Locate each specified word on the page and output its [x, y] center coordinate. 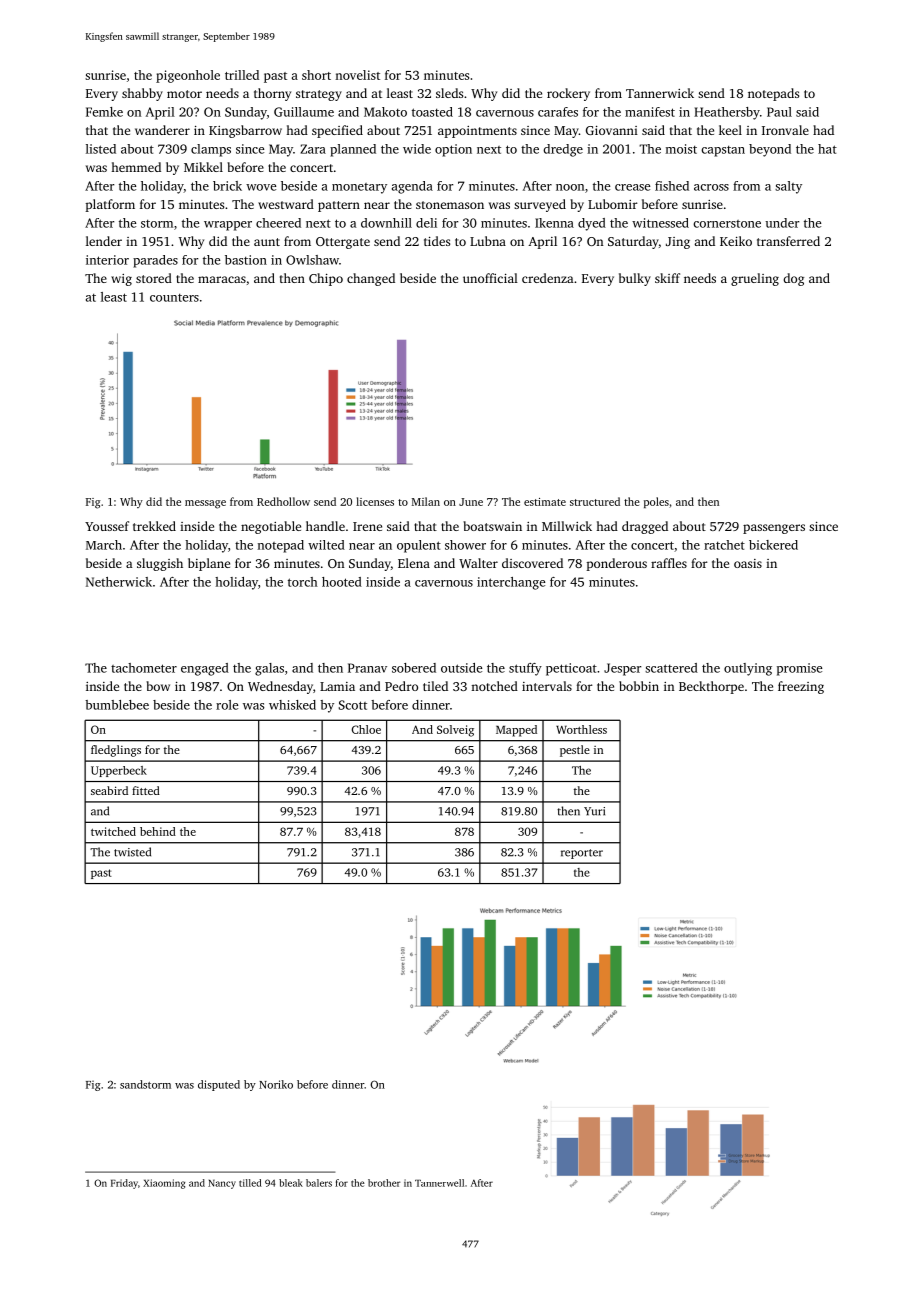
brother [384, 1183]
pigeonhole [188, 76]
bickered [773, 545]
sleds [449, 93]
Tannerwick [660, 93]
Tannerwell [439, 1183]
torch [303, 582]
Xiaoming [164, 1184]
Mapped [516, 731]
